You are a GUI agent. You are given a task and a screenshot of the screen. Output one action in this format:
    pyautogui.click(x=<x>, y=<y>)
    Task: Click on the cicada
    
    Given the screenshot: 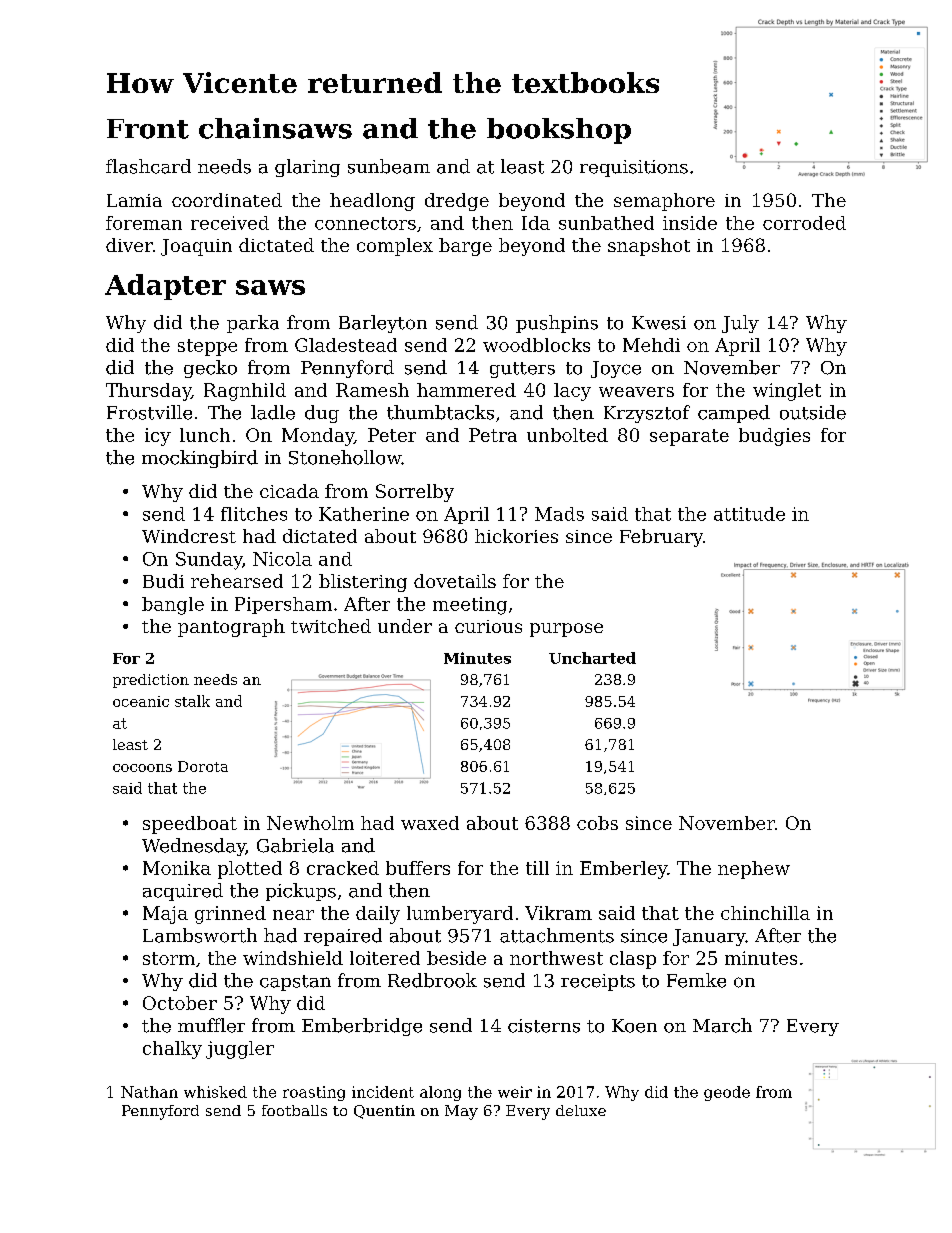 What is the action you would take?
    pyautogui.click(x=289, y=491)
